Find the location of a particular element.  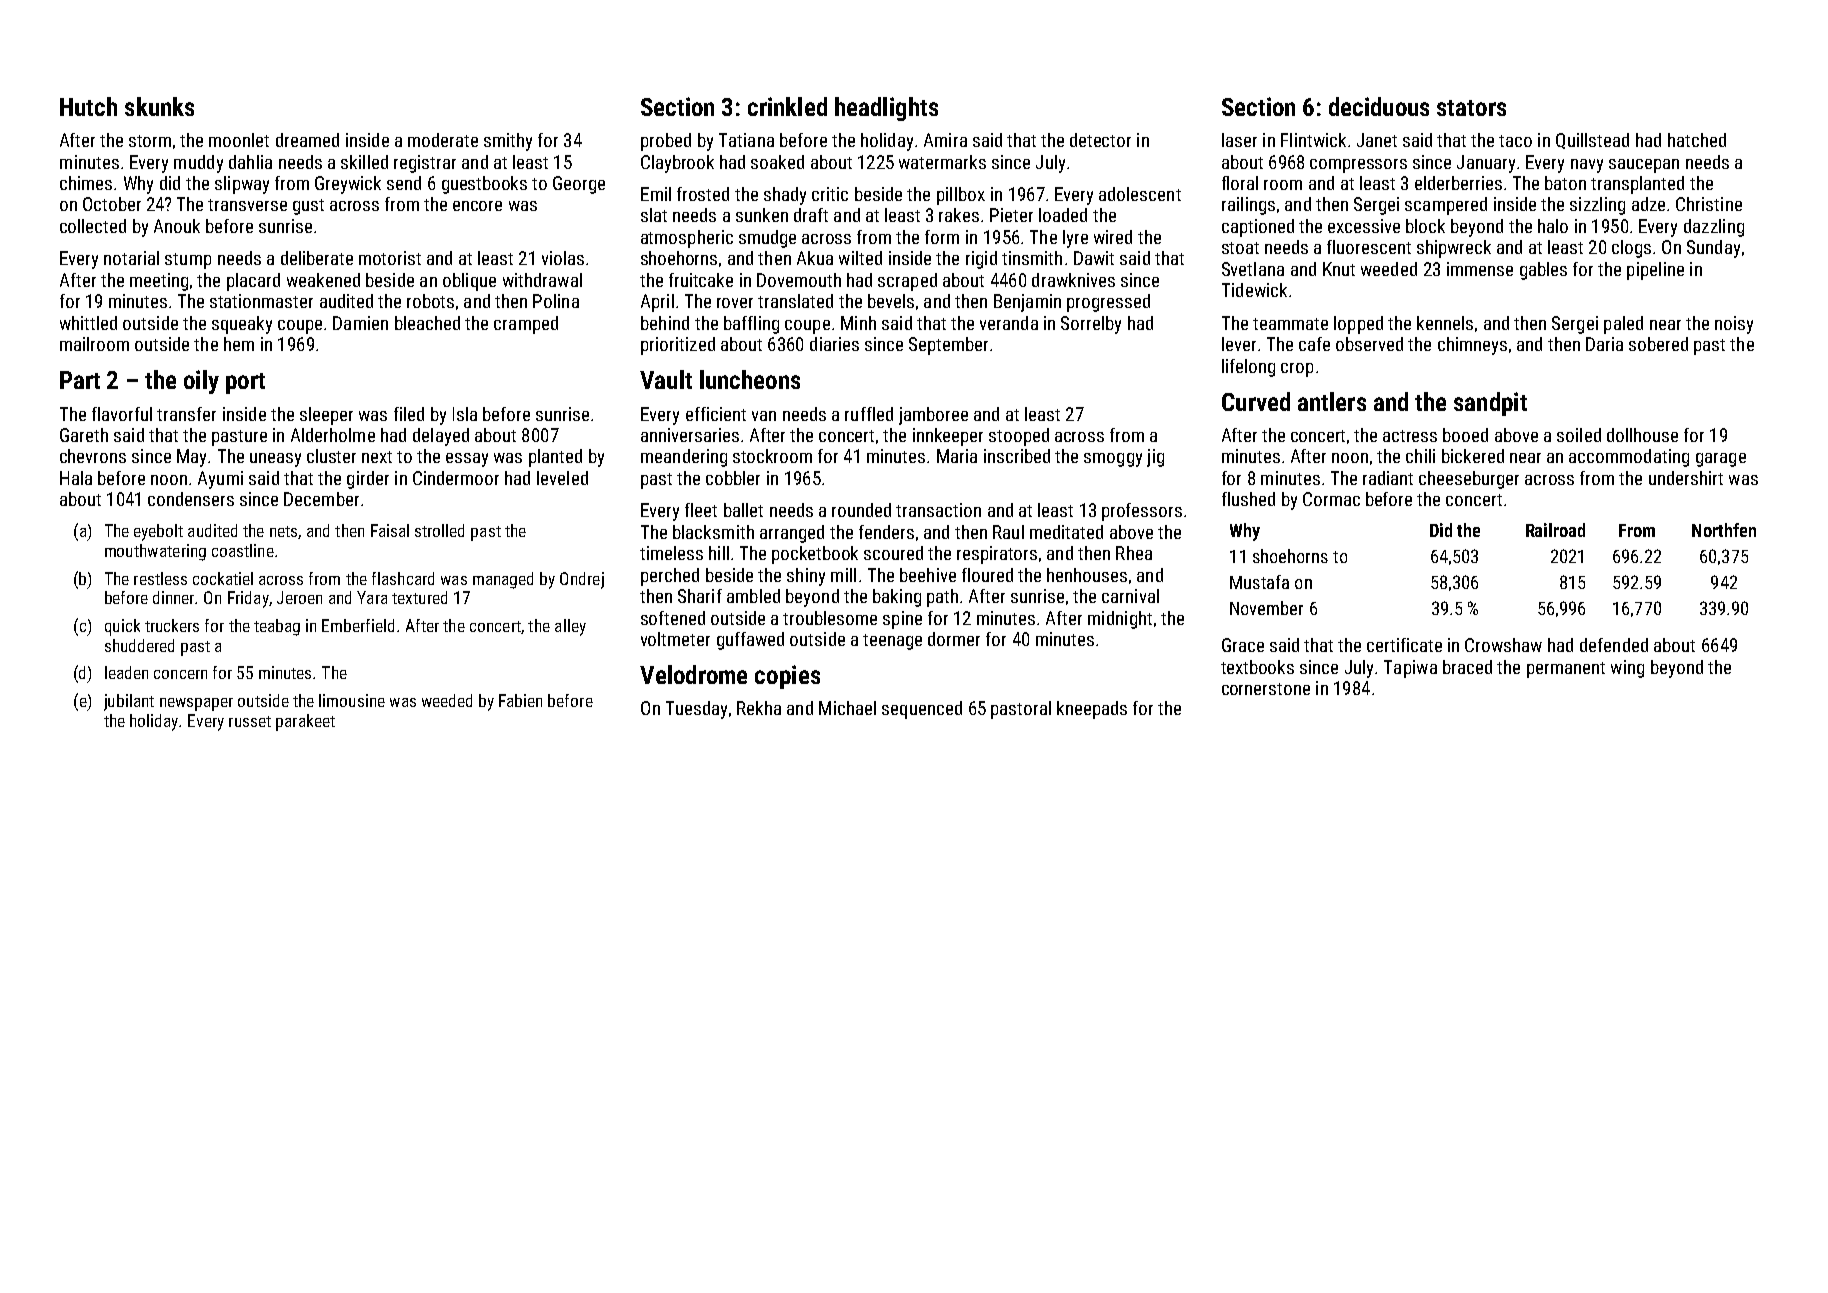

baffling is located at coordinates (751, 325).
